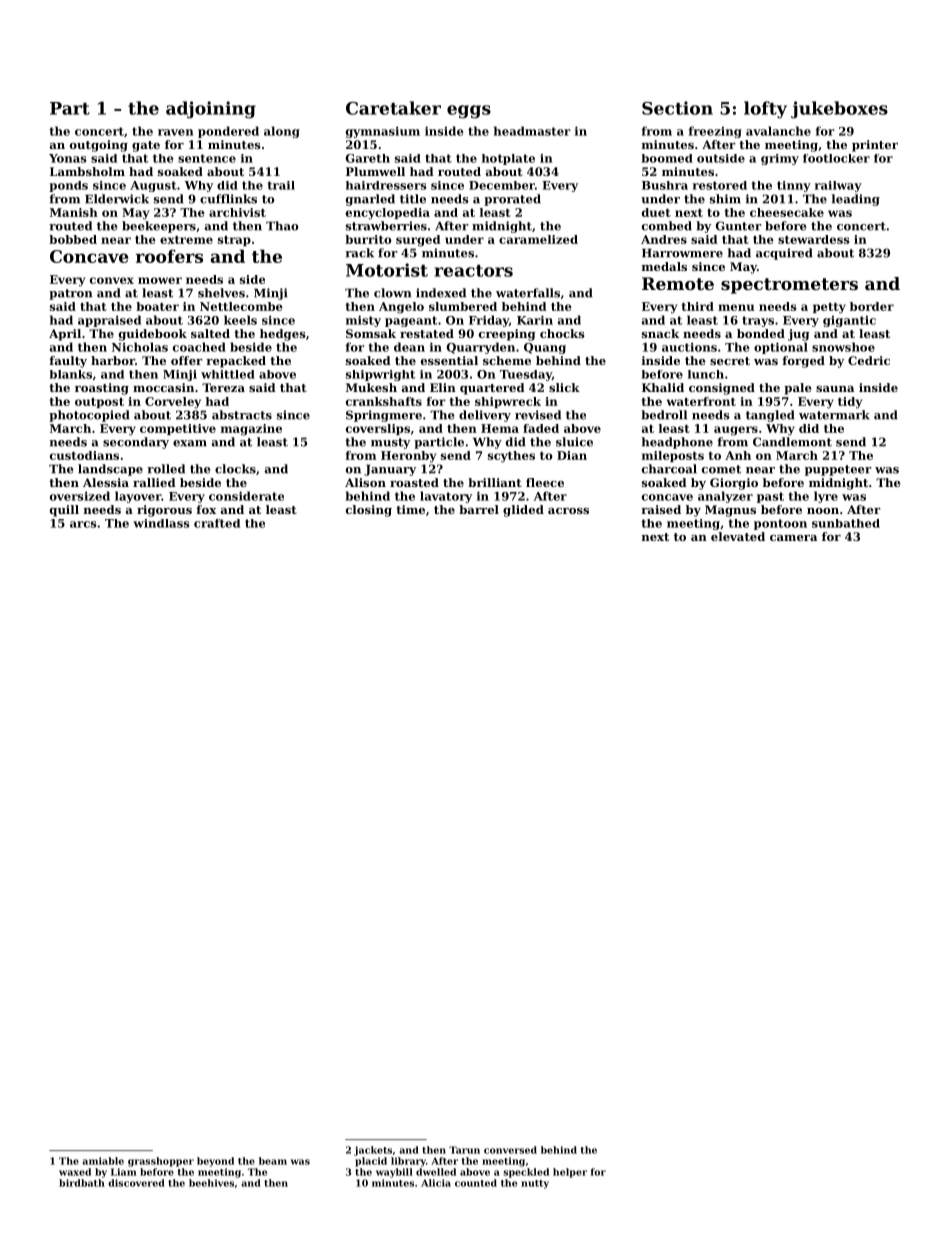  I want to click on jukeboxes, so click(839, 110).
